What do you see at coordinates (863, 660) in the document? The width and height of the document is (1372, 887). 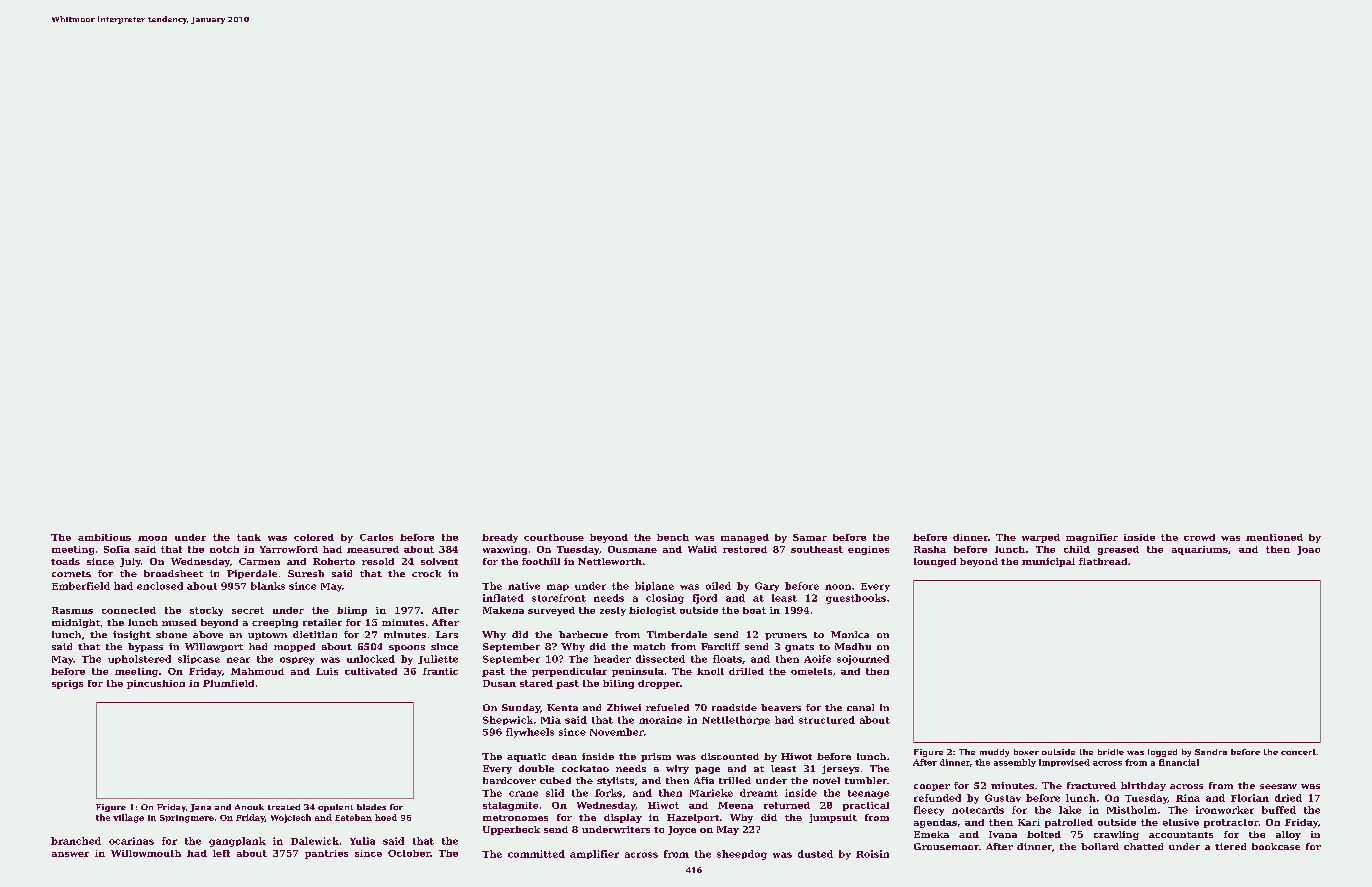 I see `sojourned` at bounding box center [863, 660].
